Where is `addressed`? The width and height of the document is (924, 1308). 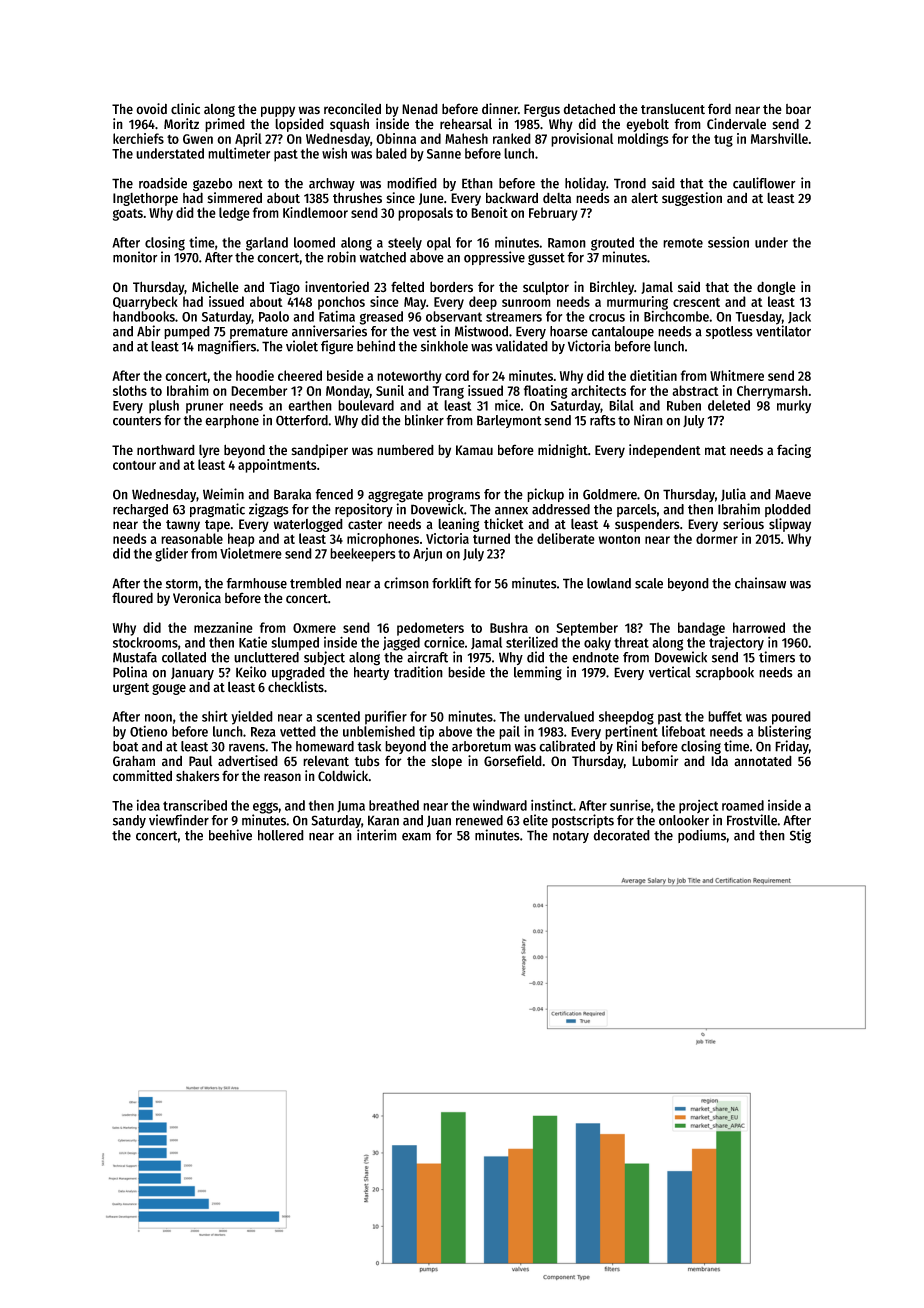
addressed is located at coordinates (561, 509).
